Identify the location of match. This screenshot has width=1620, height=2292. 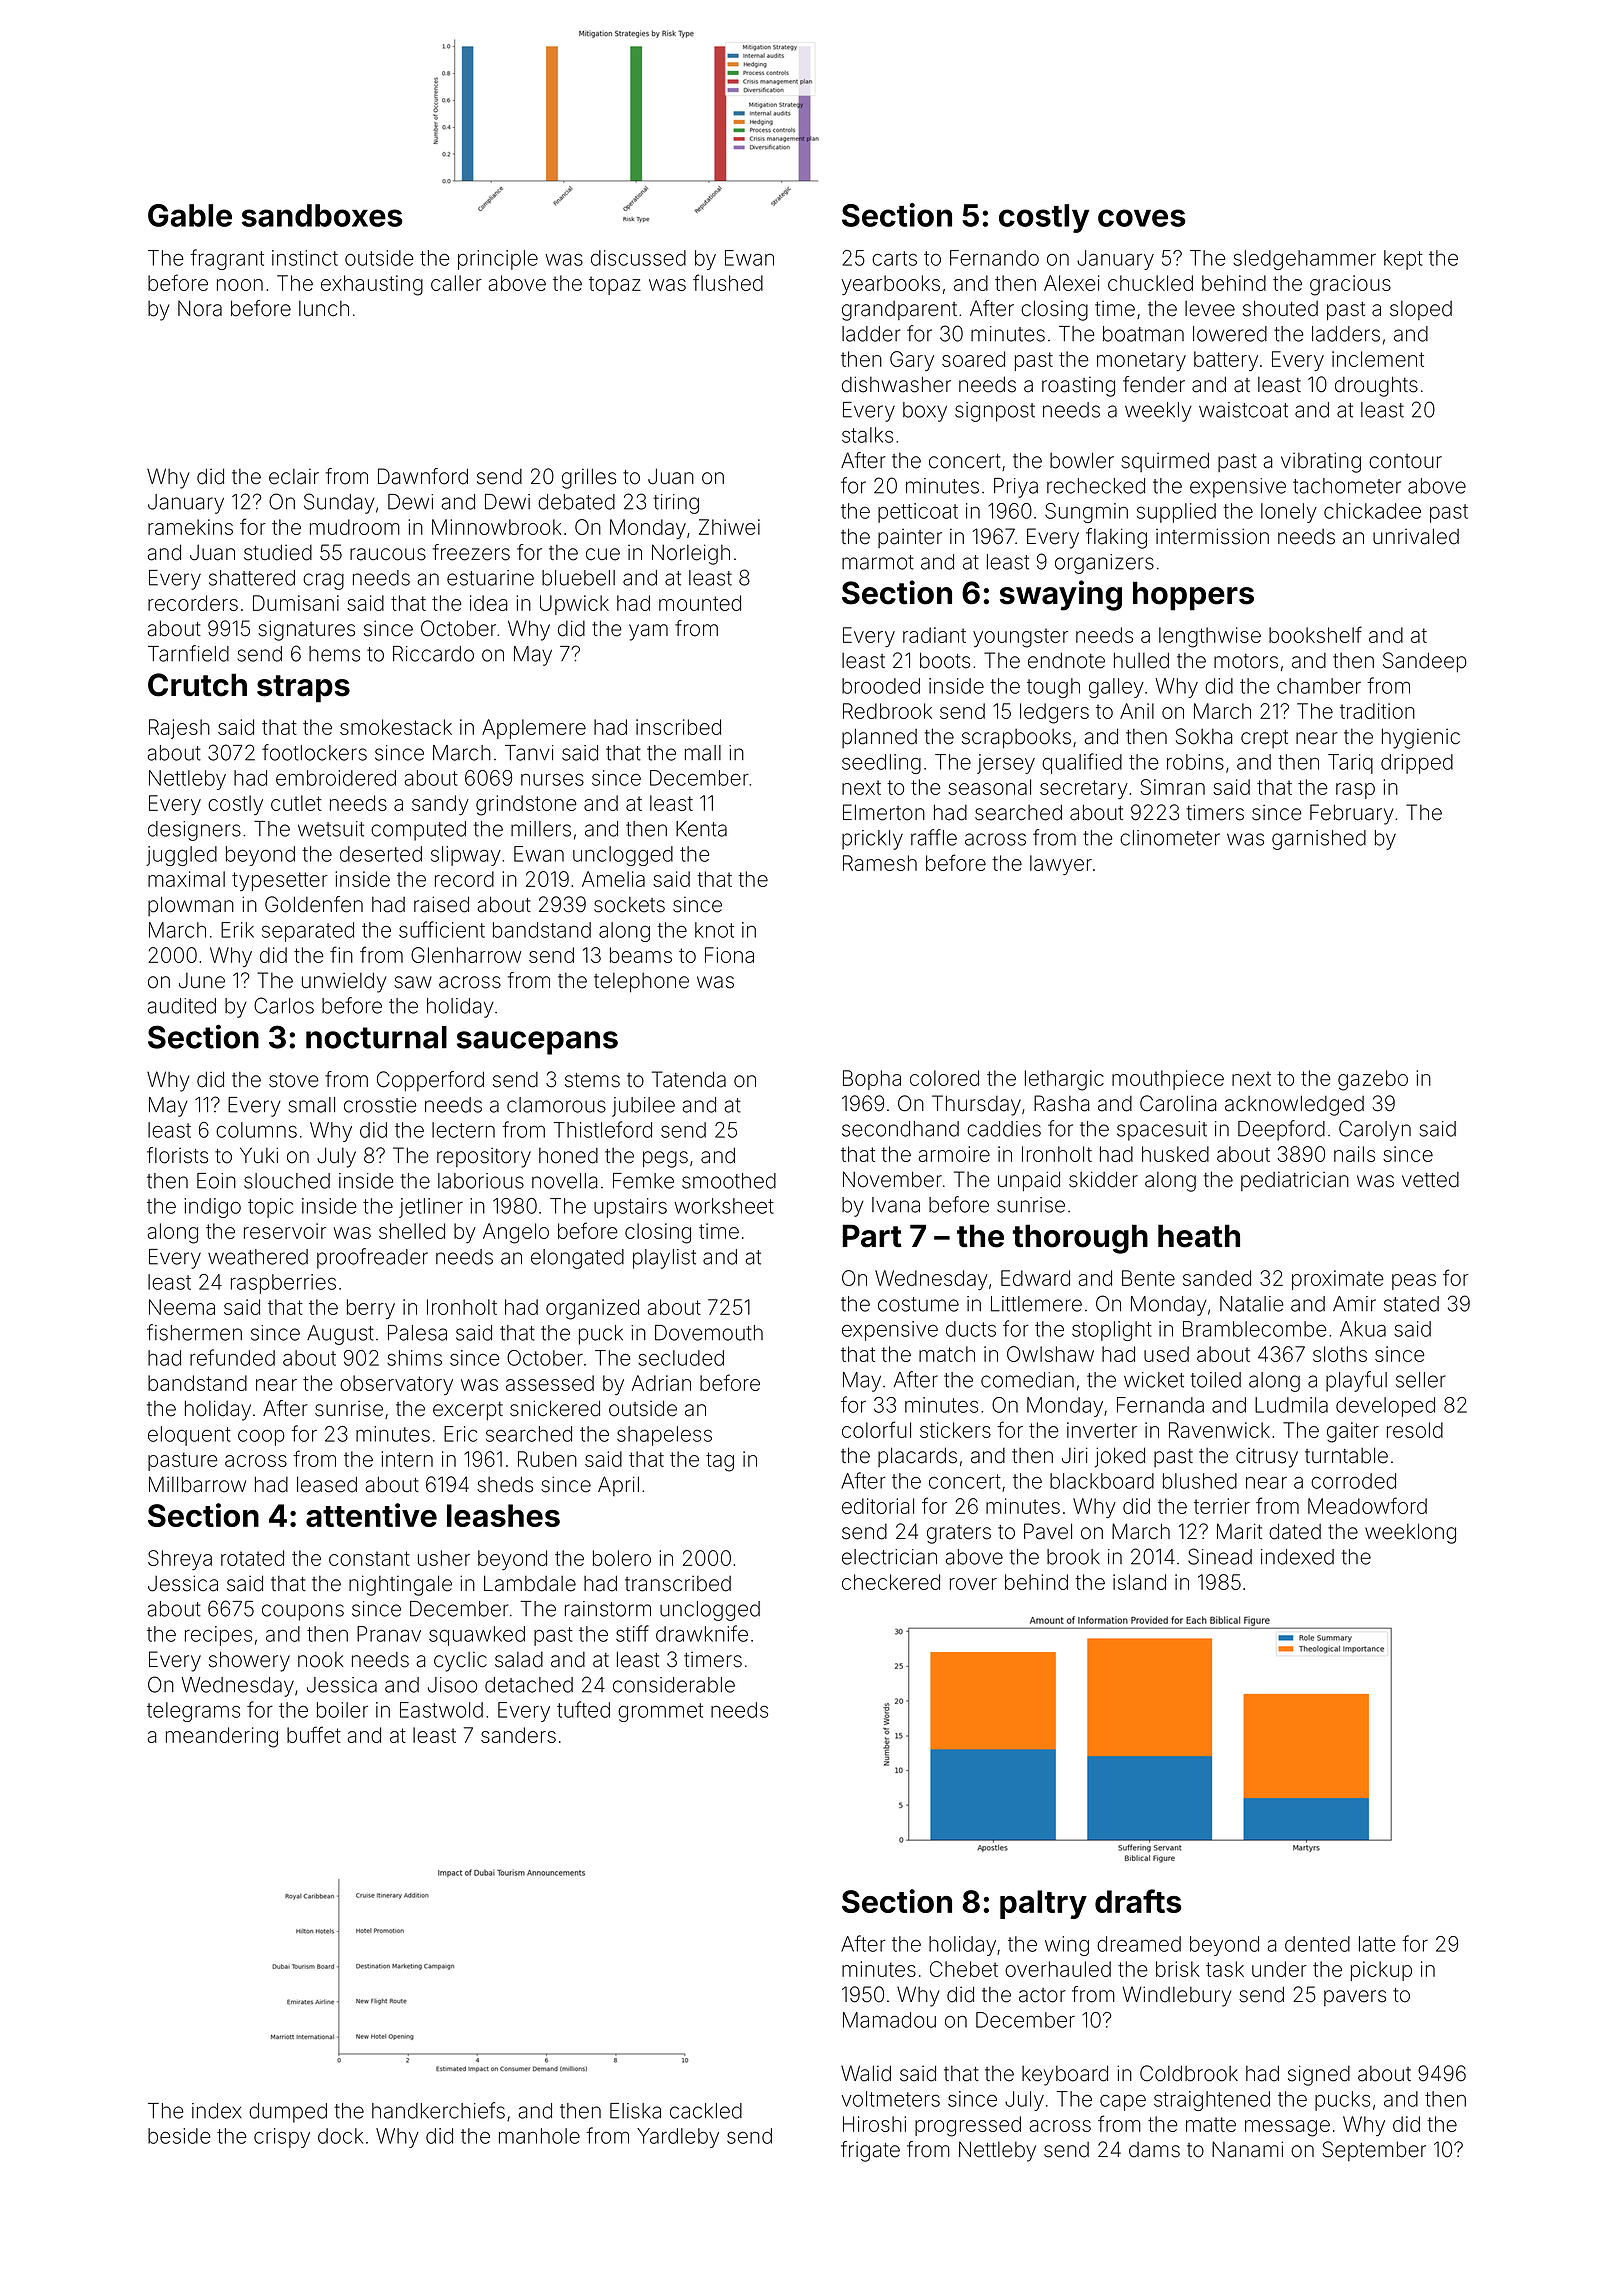
(947, 1354).
